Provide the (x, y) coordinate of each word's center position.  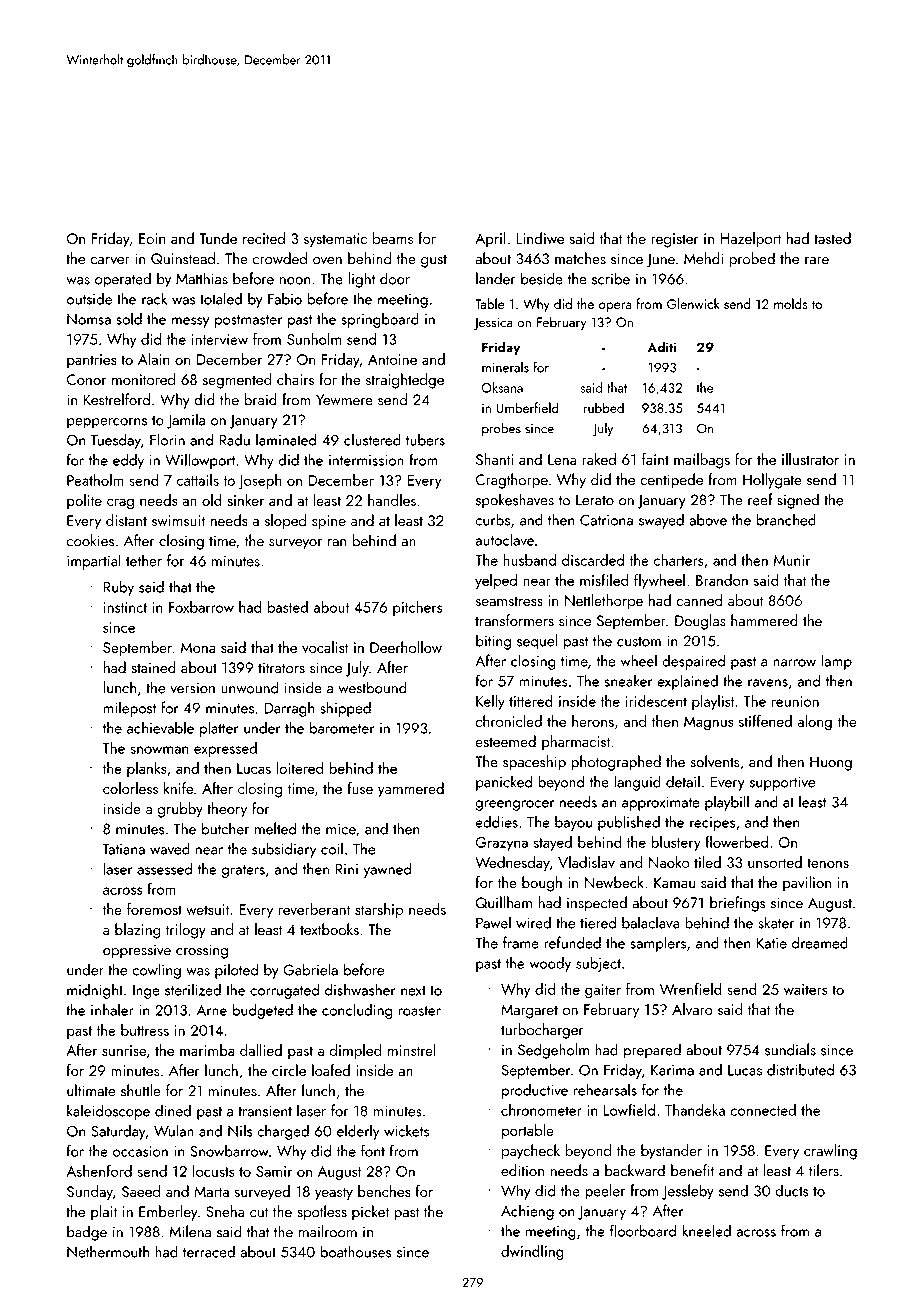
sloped (285, 522)
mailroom (328, 1231)
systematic (335, 240)
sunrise (124, 1050)
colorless (130, 788)
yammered (411, 790)
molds (791, 303)
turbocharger (542, 1031)
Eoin (152, 238)
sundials (790, 1049)
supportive (782, 784)
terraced (209, 1251)
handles (392, 500)
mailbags (702, 461)
